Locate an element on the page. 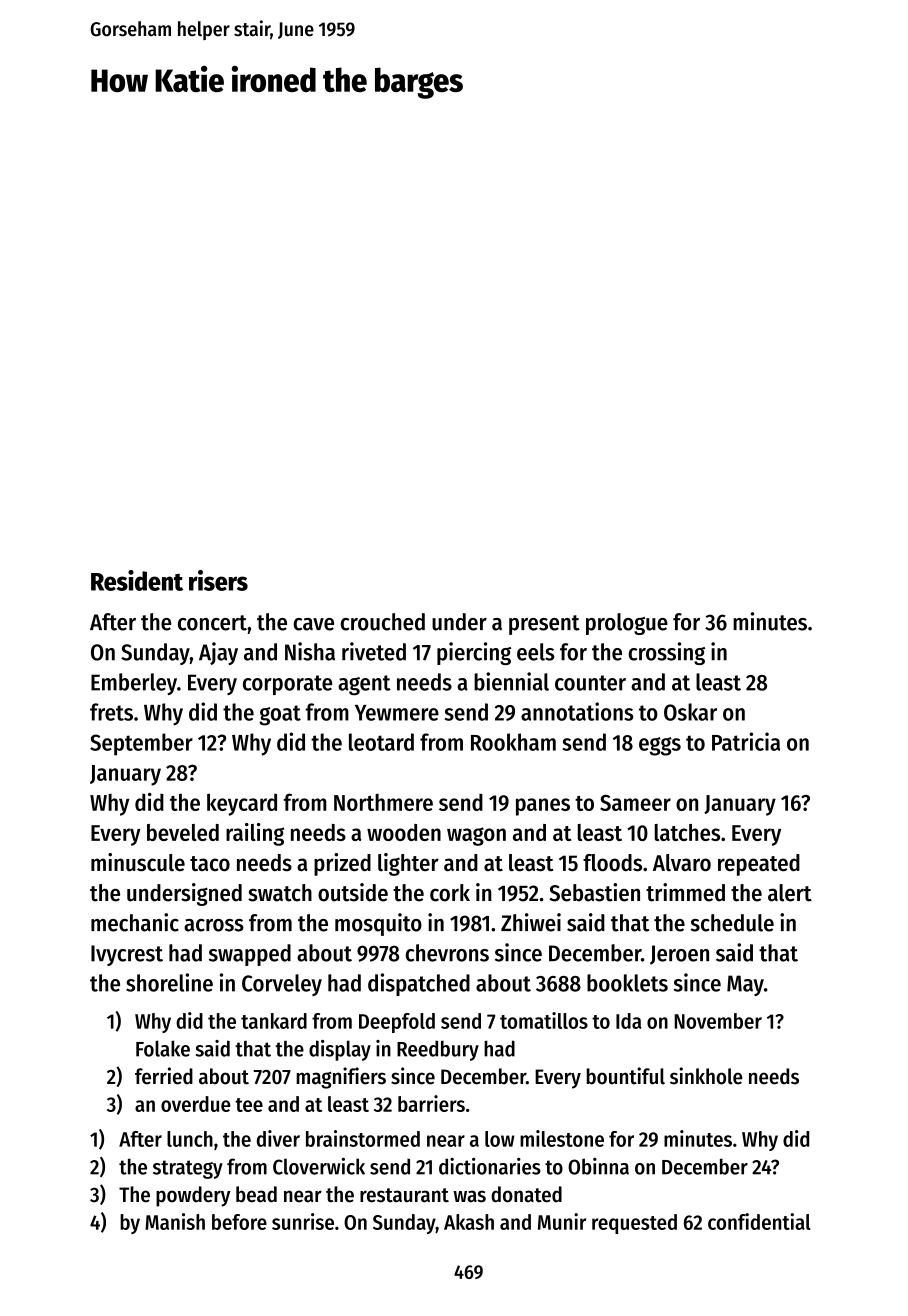 This image has height=1316, width=908. tomatillos is located at coordinates (544, 1020).
